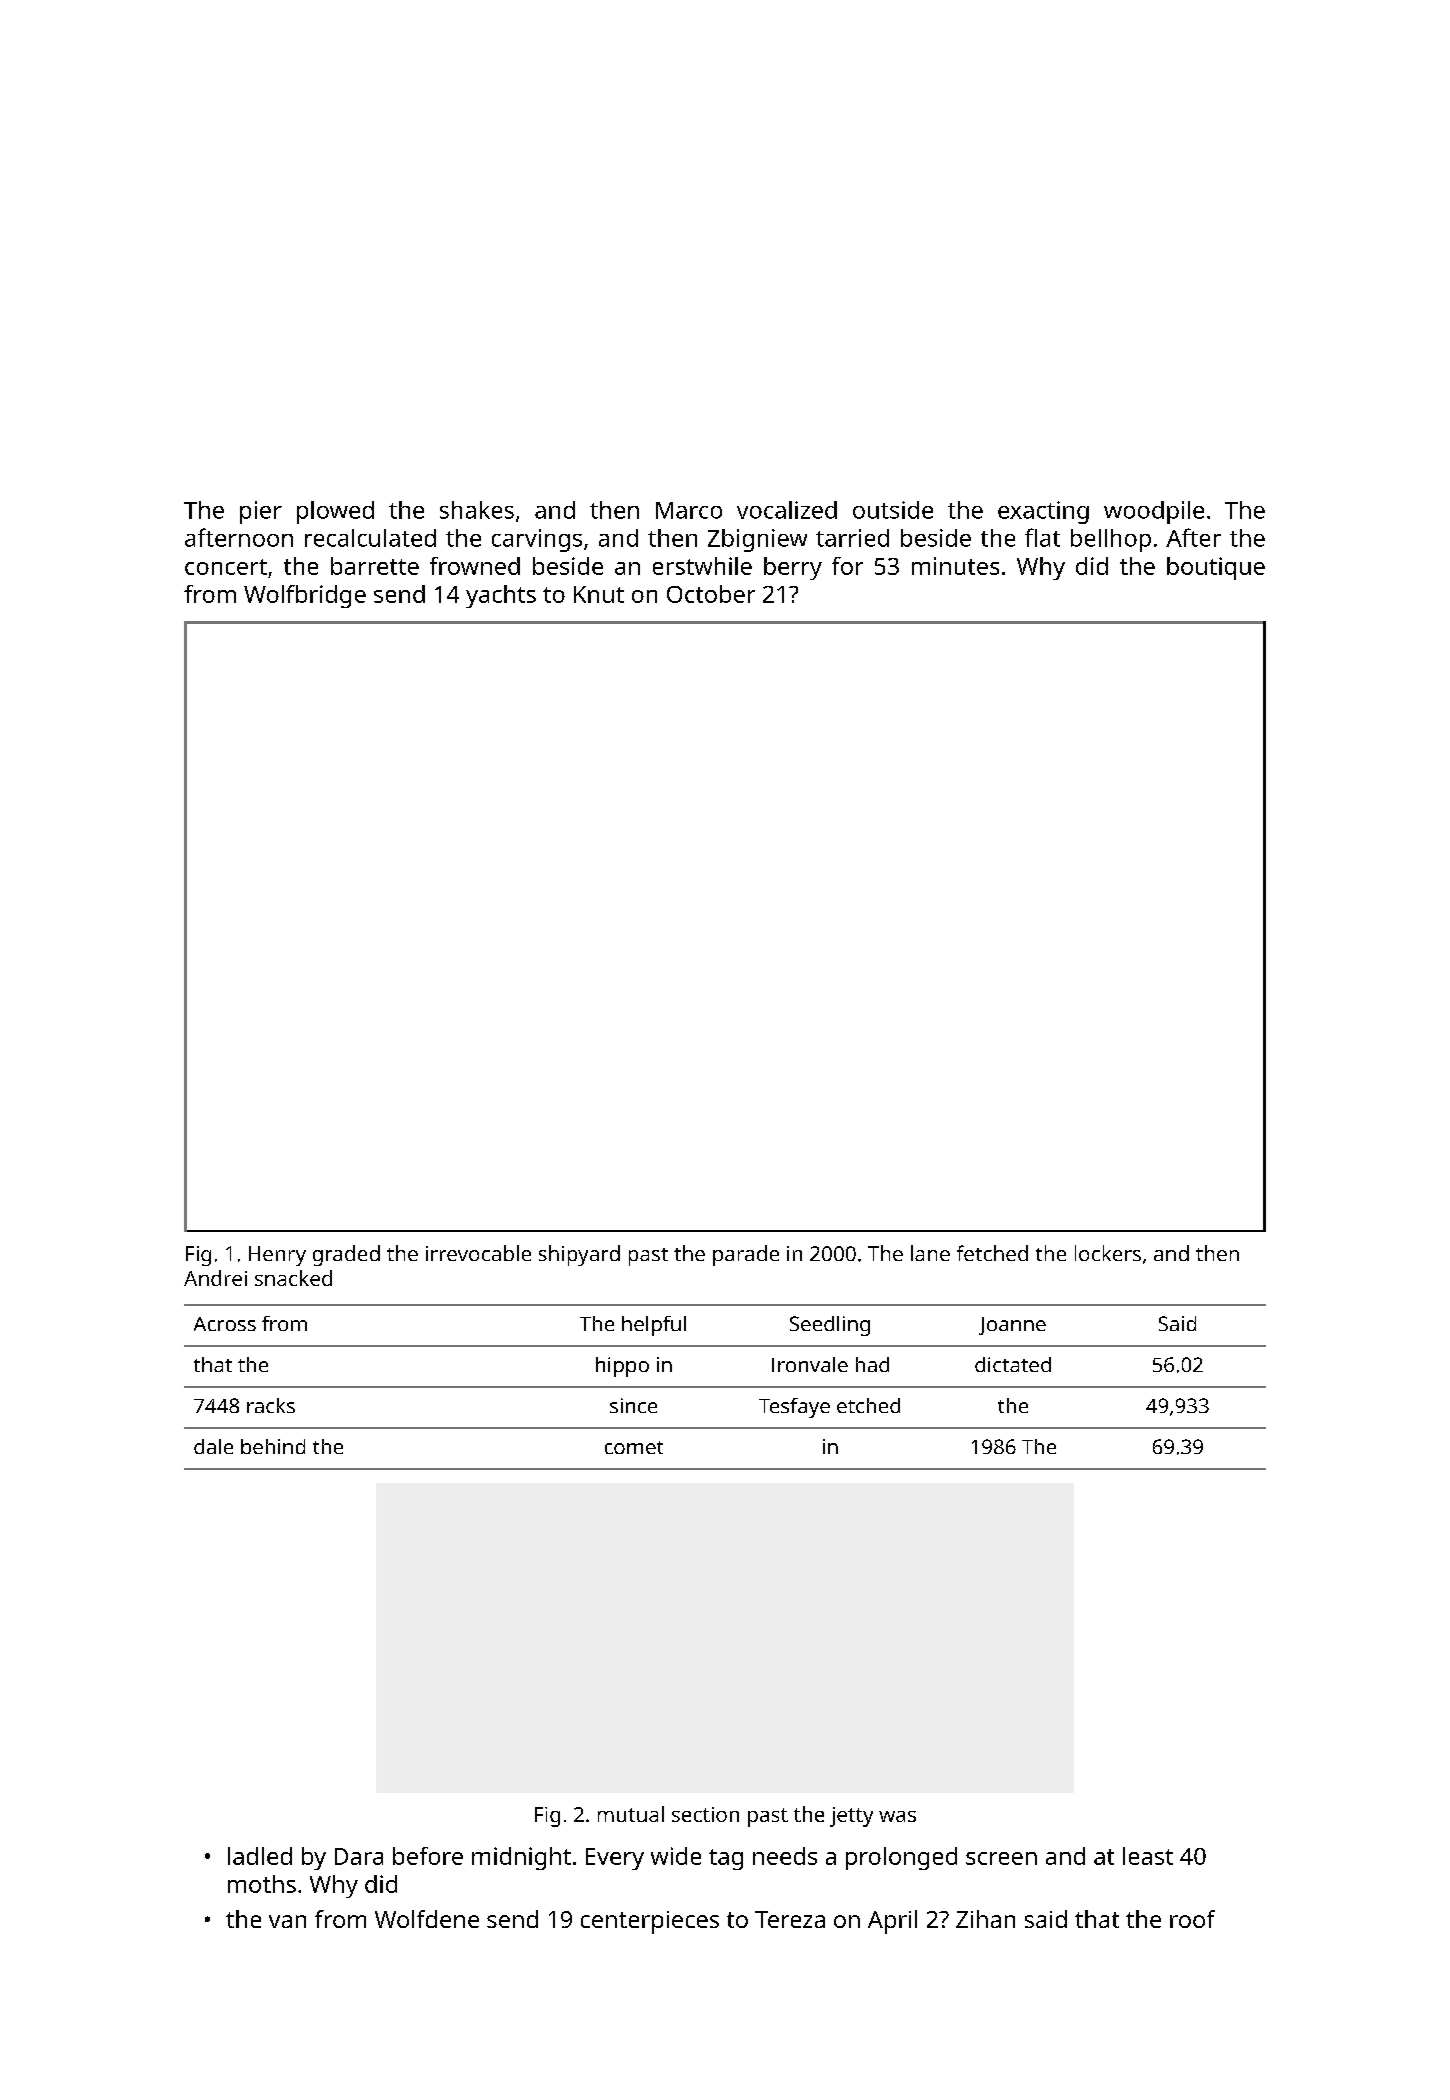  Describe the element at coordinates (260, 1856) in the screenshot. I see `ladled` at that location.
